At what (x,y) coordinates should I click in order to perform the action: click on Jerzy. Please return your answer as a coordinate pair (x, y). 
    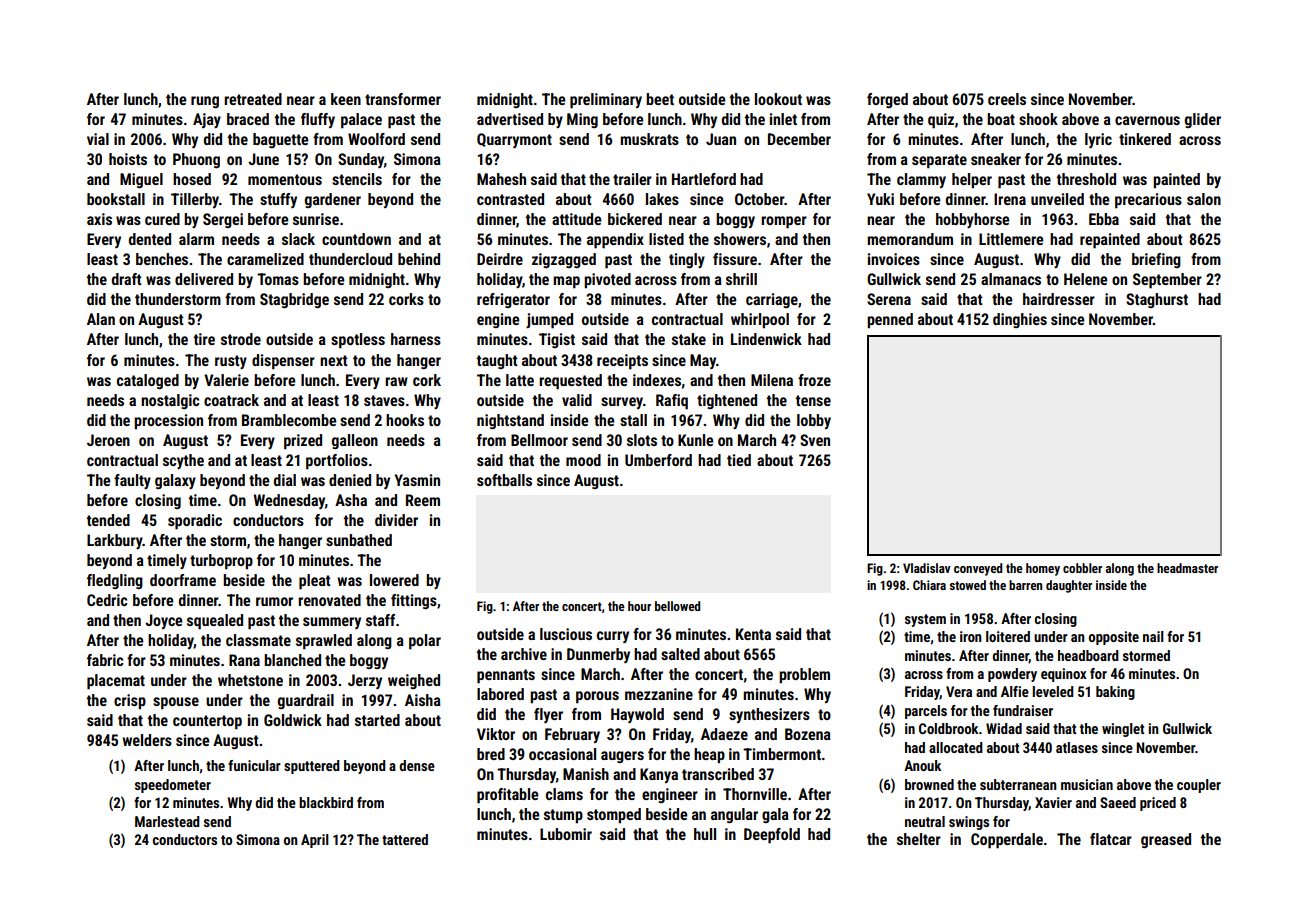
    Looking at the image, I should click on (365, 681).
